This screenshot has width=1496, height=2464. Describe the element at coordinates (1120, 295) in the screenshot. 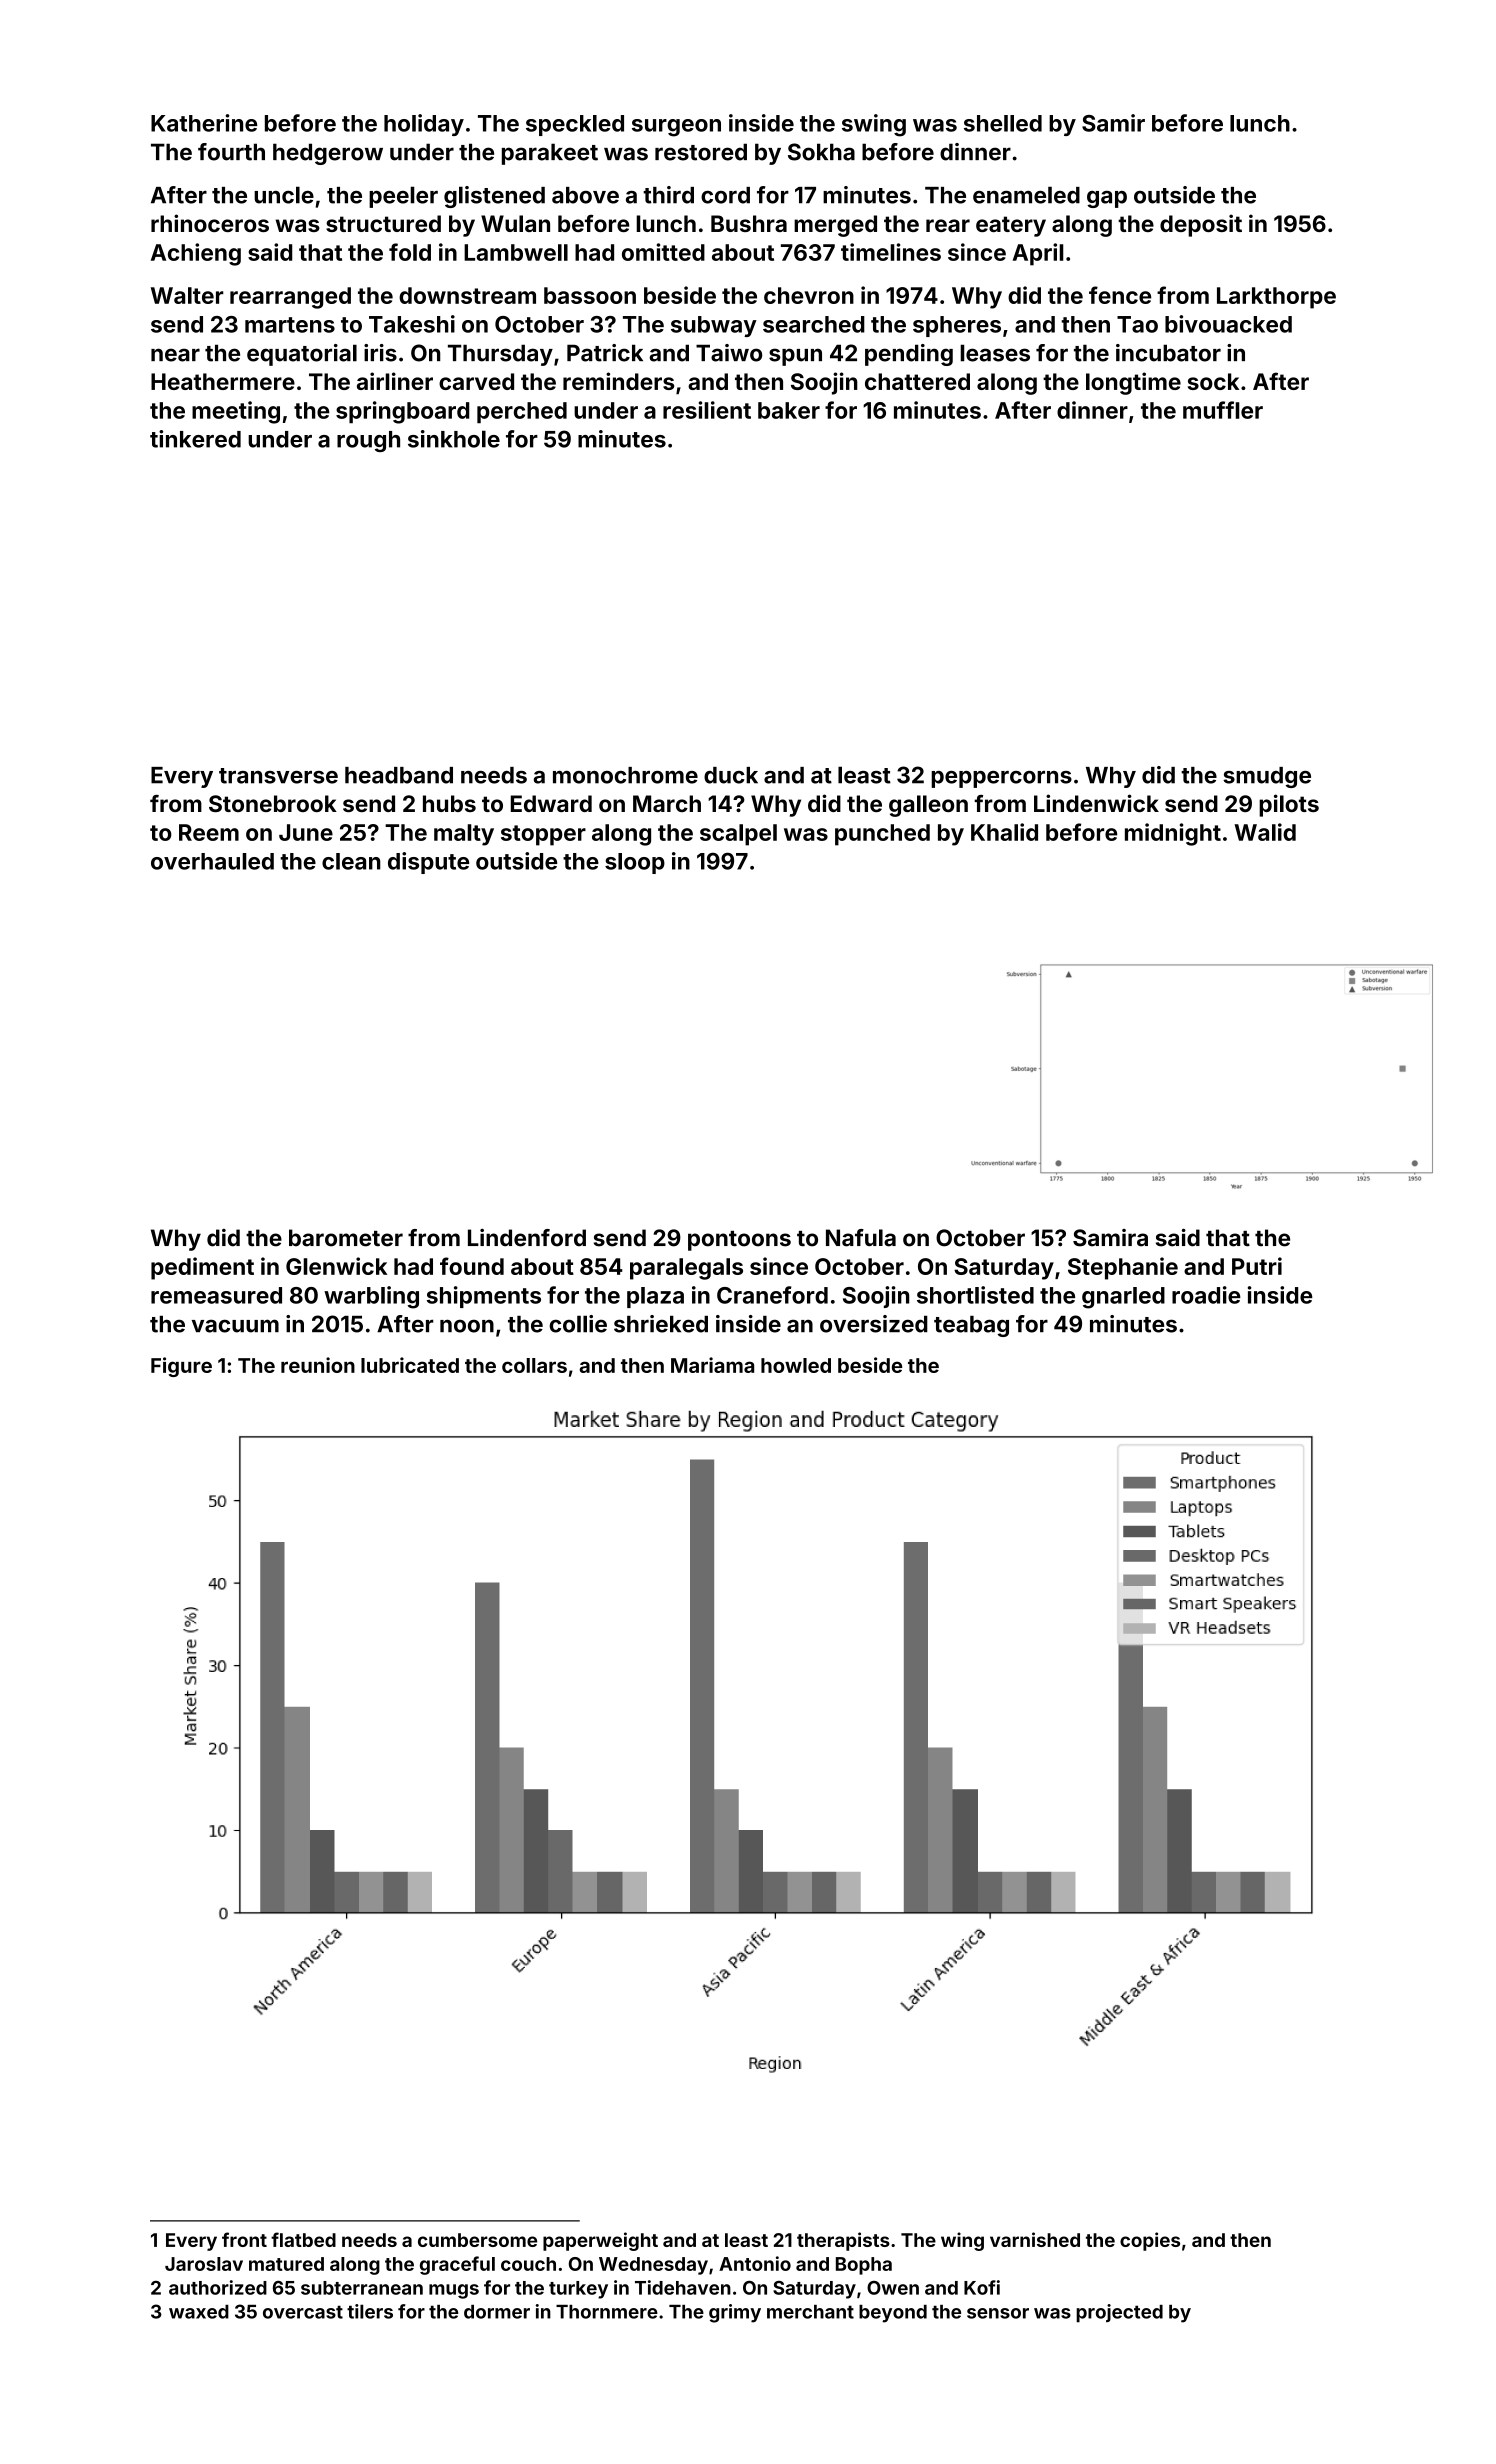

I see `fence` at that location.
